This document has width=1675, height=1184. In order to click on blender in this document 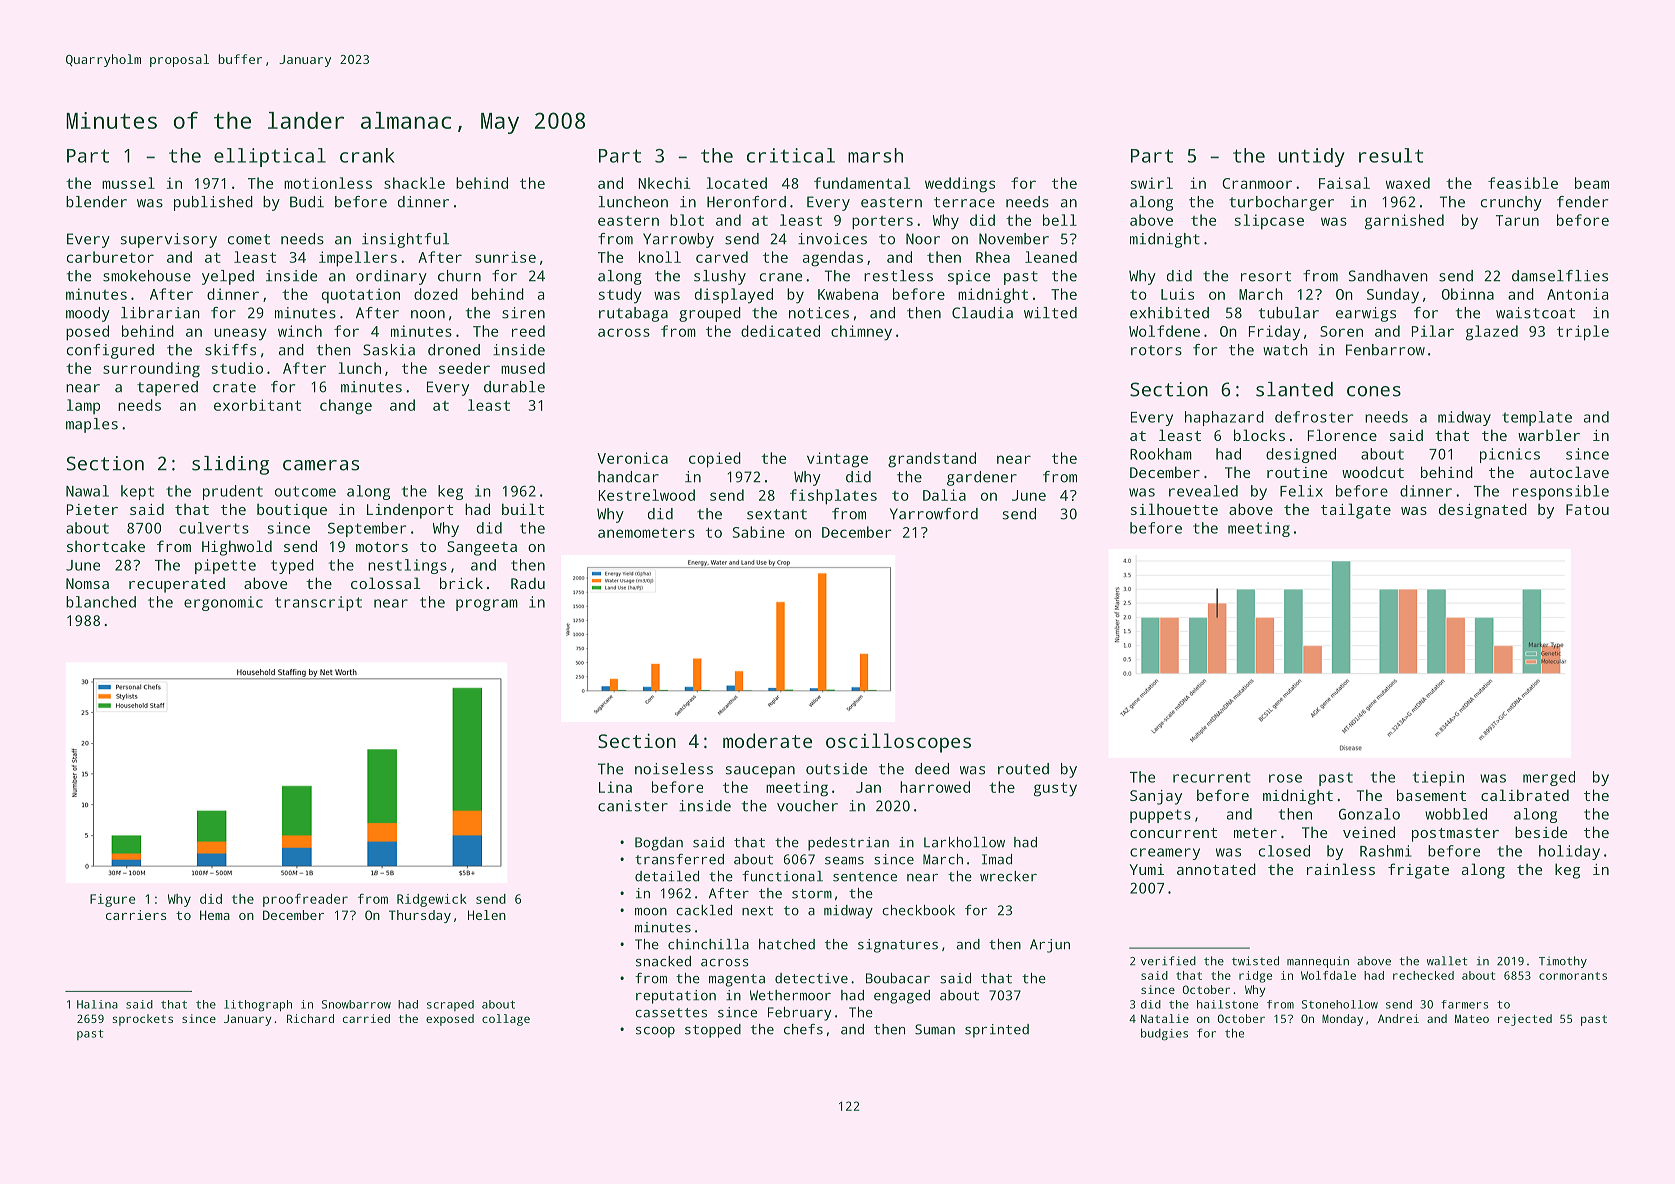, I will do `click(96, 202)`.
